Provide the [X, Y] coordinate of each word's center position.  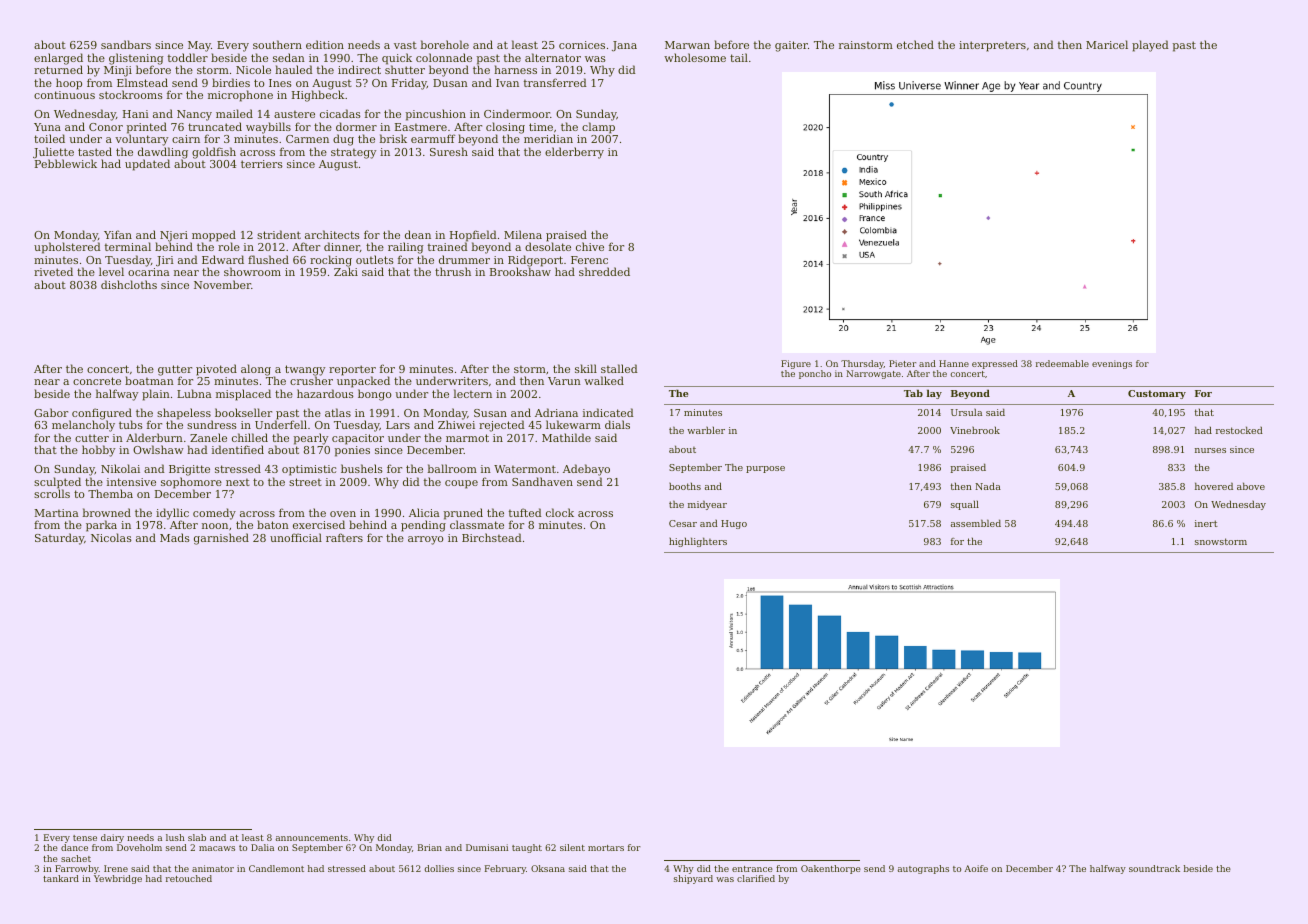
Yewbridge [118, 879]
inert [1206, 523]
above [1251, 486]
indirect [359, 70]
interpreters [992, 46]
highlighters [698, 542]
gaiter [791, 46]
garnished [221, 539]
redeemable [1062, 363]
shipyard [693, 879]
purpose [765, 469]
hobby [98, 451]
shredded [604, 271]
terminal [128, 246]
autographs [923, 869]
